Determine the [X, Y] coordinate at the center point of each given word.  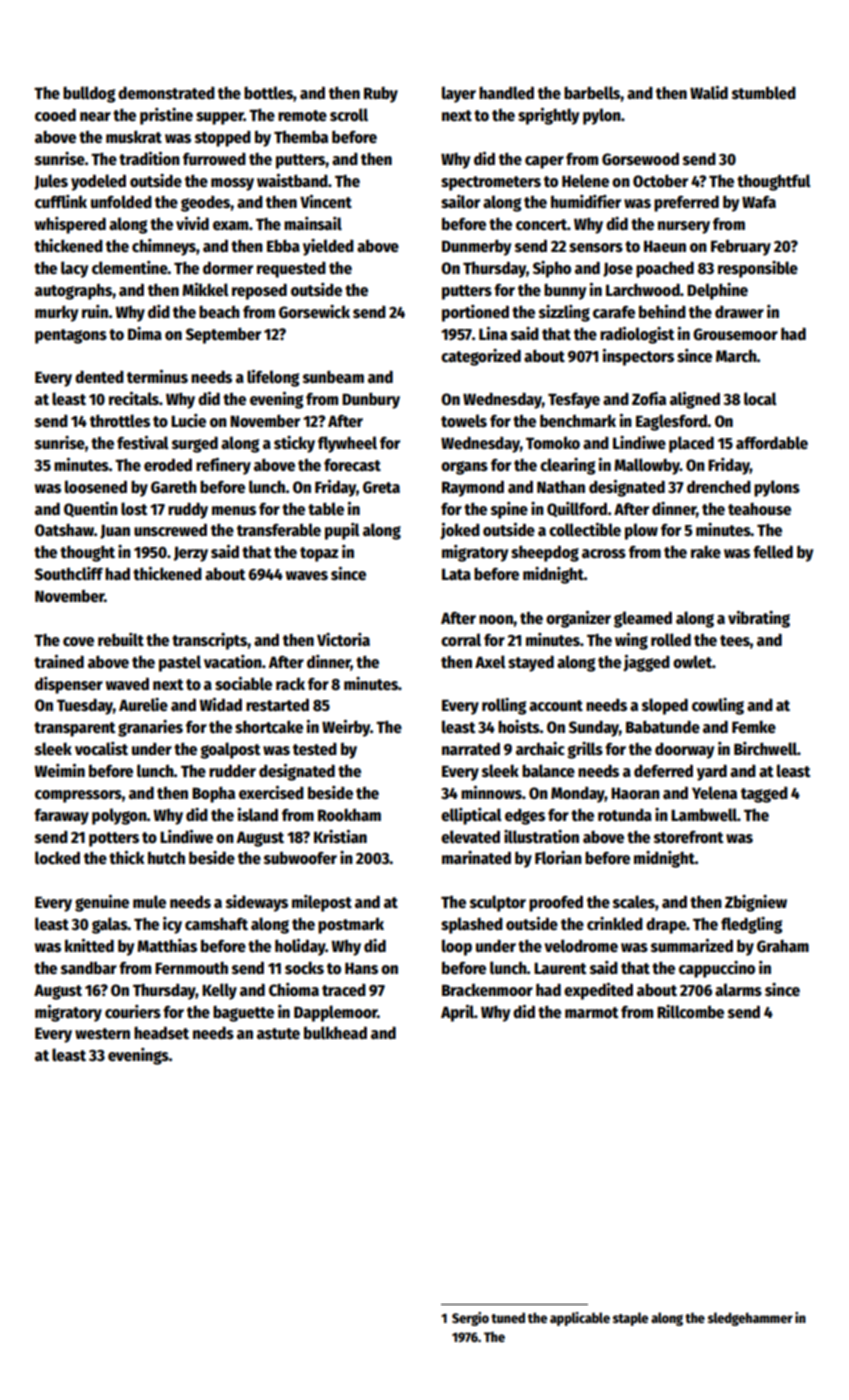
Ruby [381, 95]
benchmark [578, 420]
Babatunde [663, 726]
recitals [134, 399]
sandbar [89, 967]
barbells [592, 93]
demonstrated [166, 93]
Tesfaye [574, 401]
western [102, 1034]
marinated [476, 857]
